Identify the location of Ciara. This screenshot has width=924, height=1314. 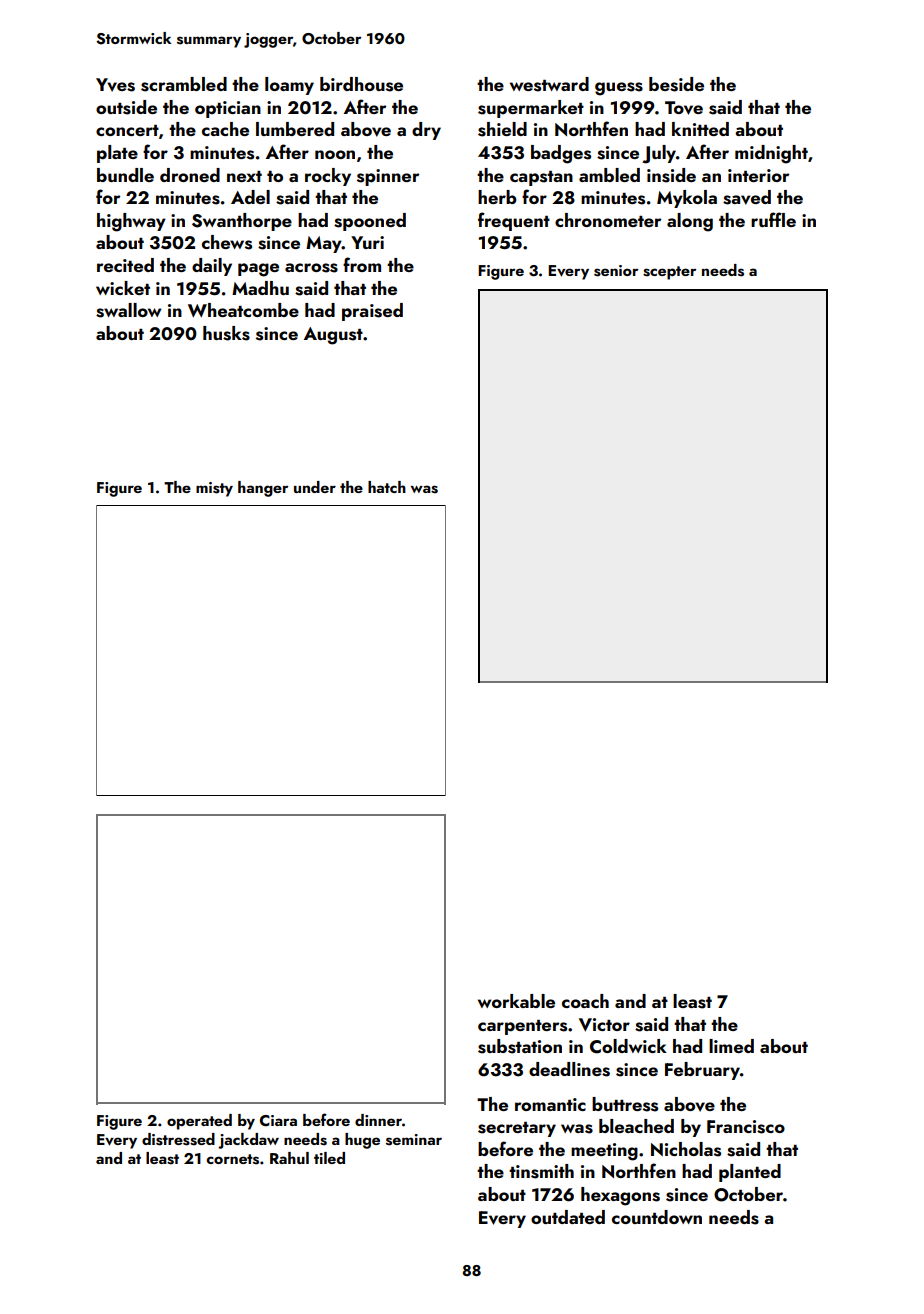
(278, 1120).
